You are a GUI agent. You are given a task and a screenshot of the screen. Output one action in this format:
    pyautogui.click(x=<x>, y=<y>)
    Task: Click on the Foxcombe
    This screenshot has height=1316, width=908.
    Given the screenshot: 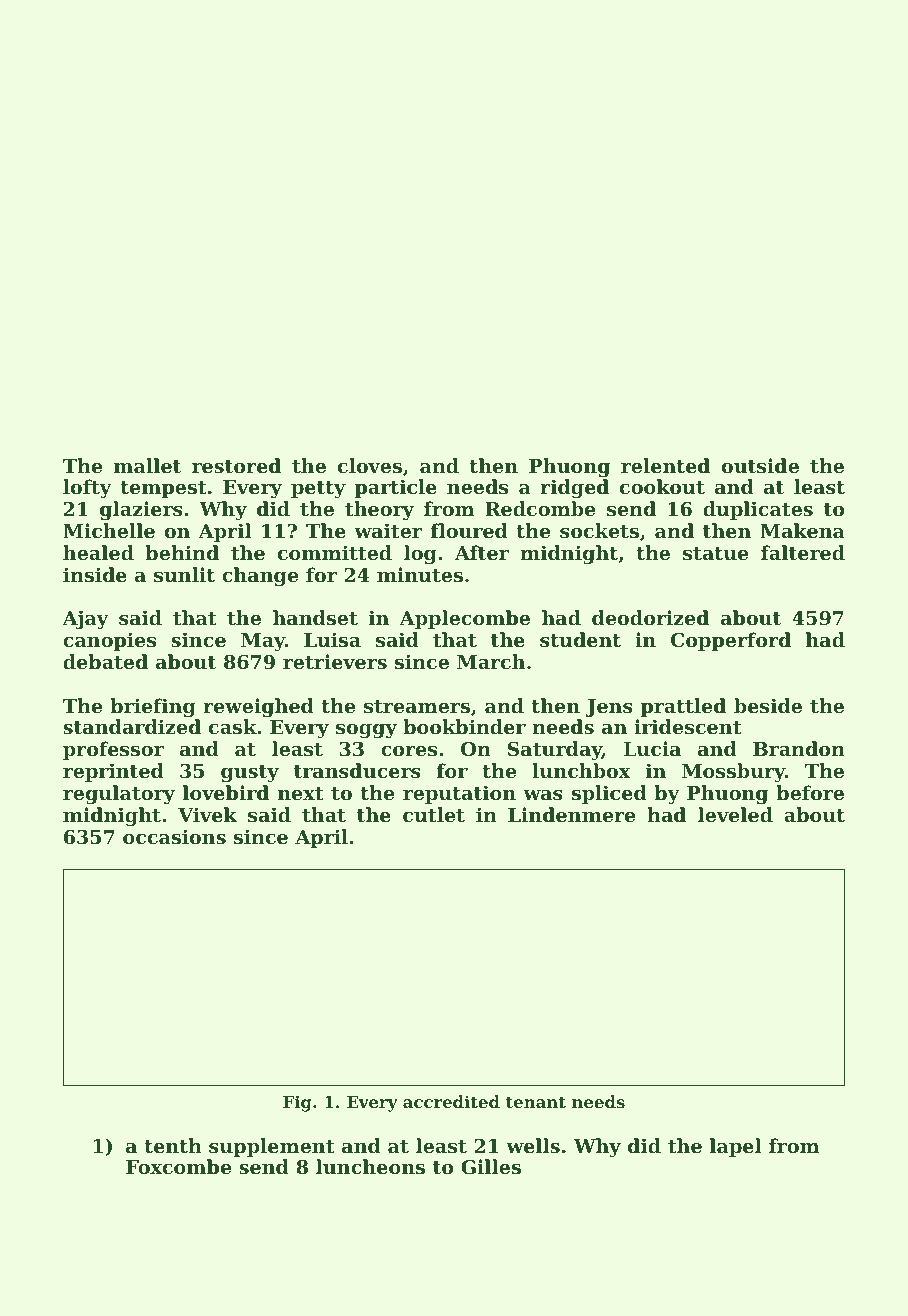 What is the action you would take?
    pyautogui.click(x=178, y=1166)
